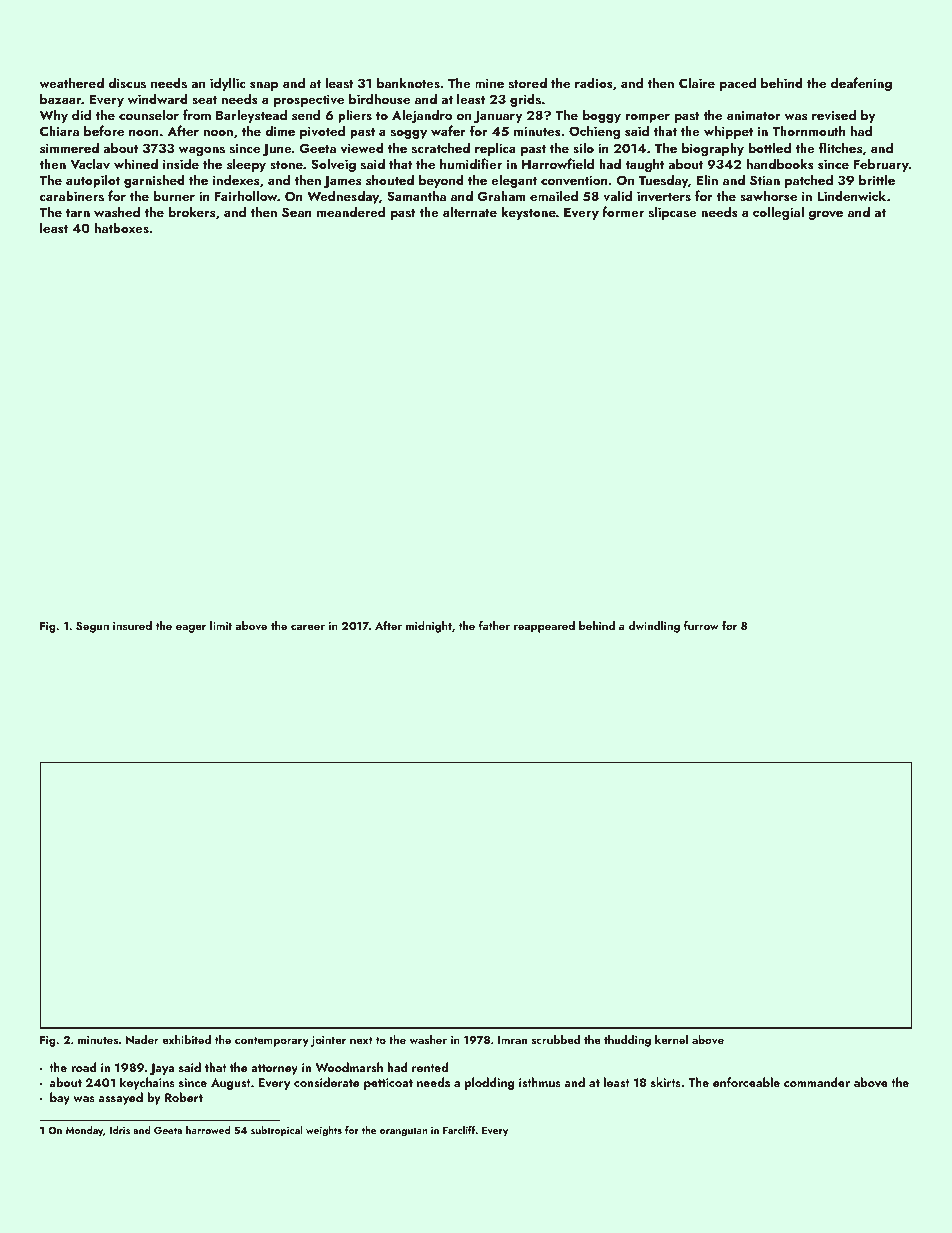 The image size is (952, 1233). What do you see at coordinates (104, 130) in the screenshot?
I see `before` at bounding box center [104, 130].
